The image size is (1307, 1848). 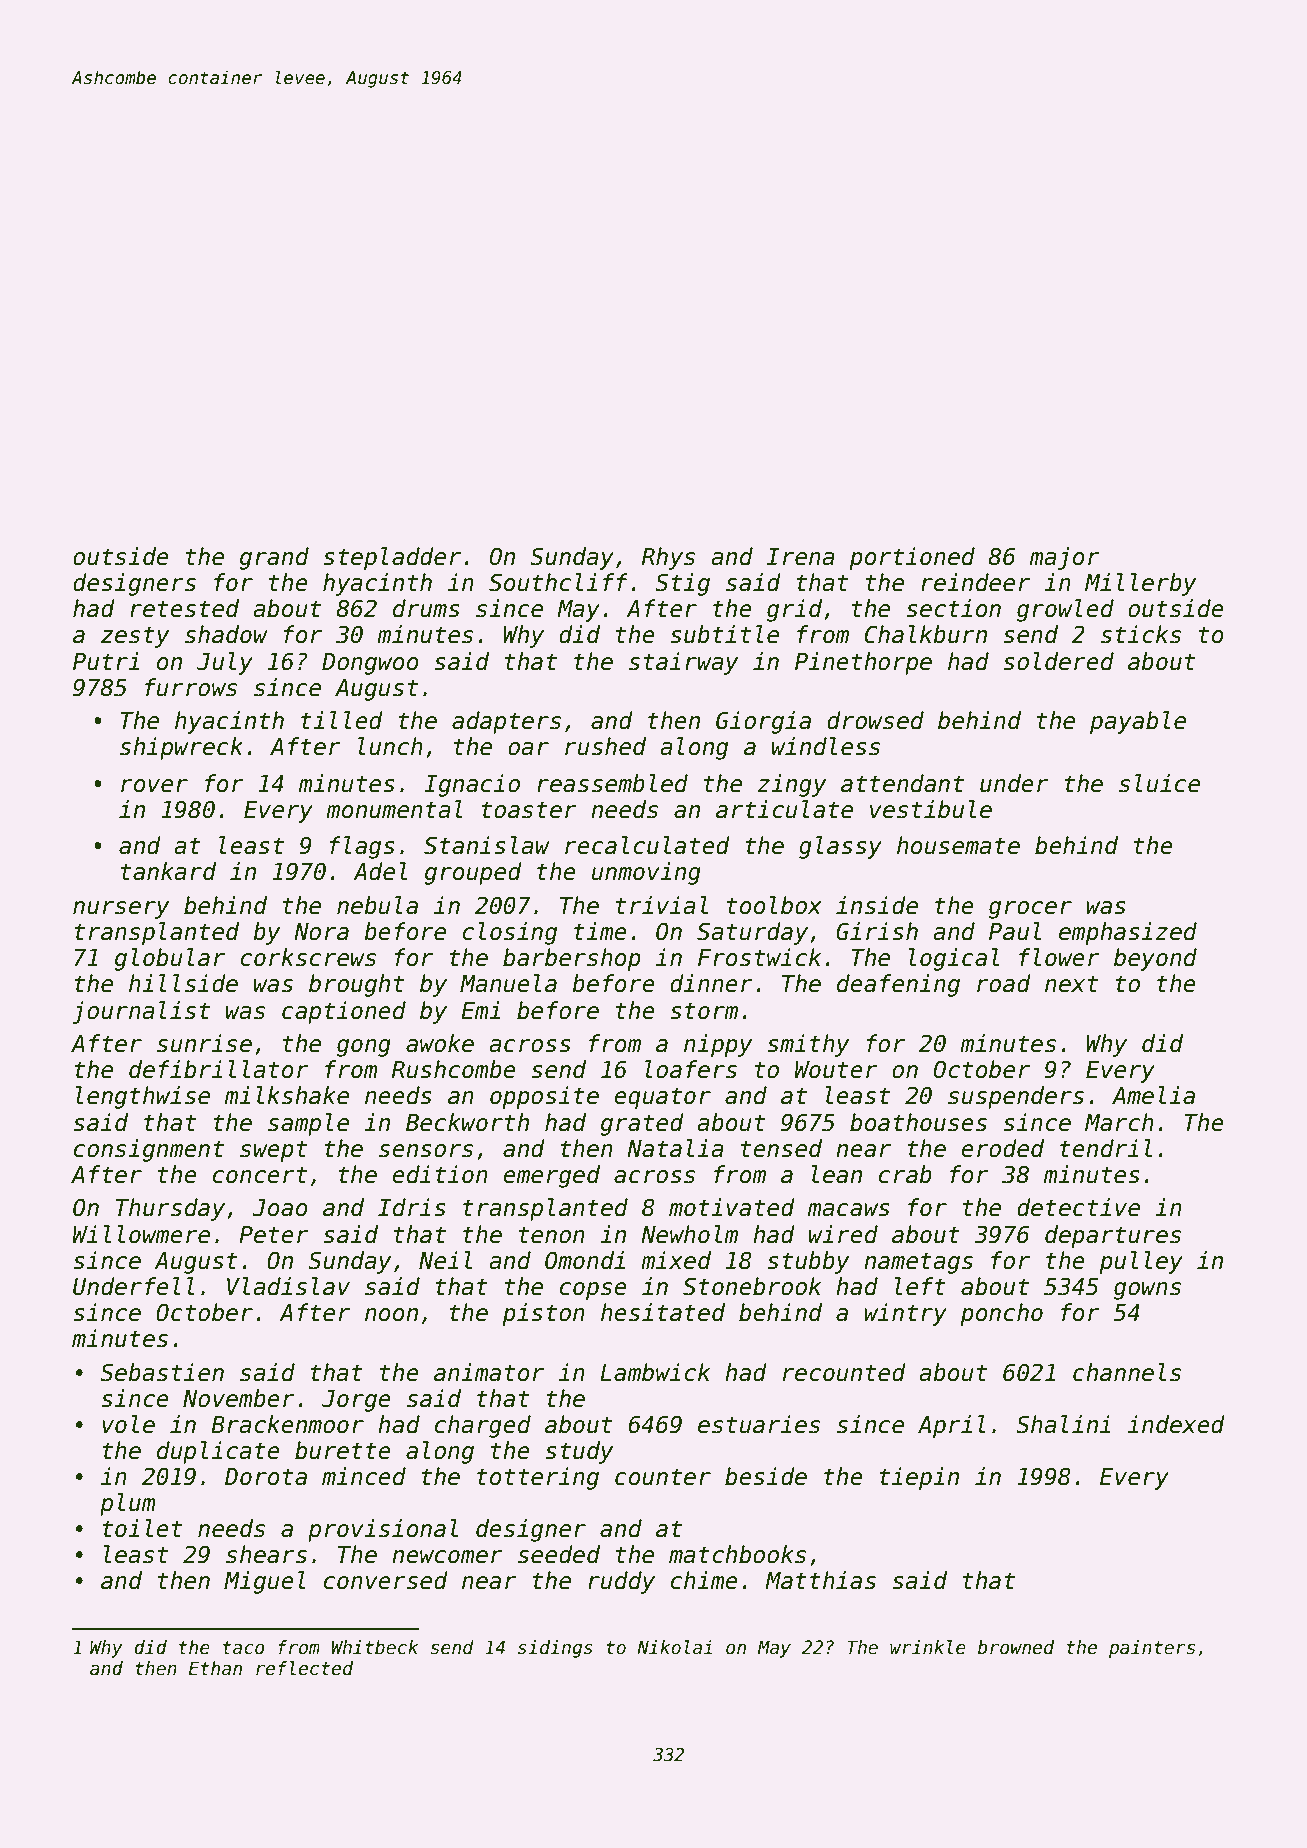 I want to click on zesty, so click(x=135, y=637).
